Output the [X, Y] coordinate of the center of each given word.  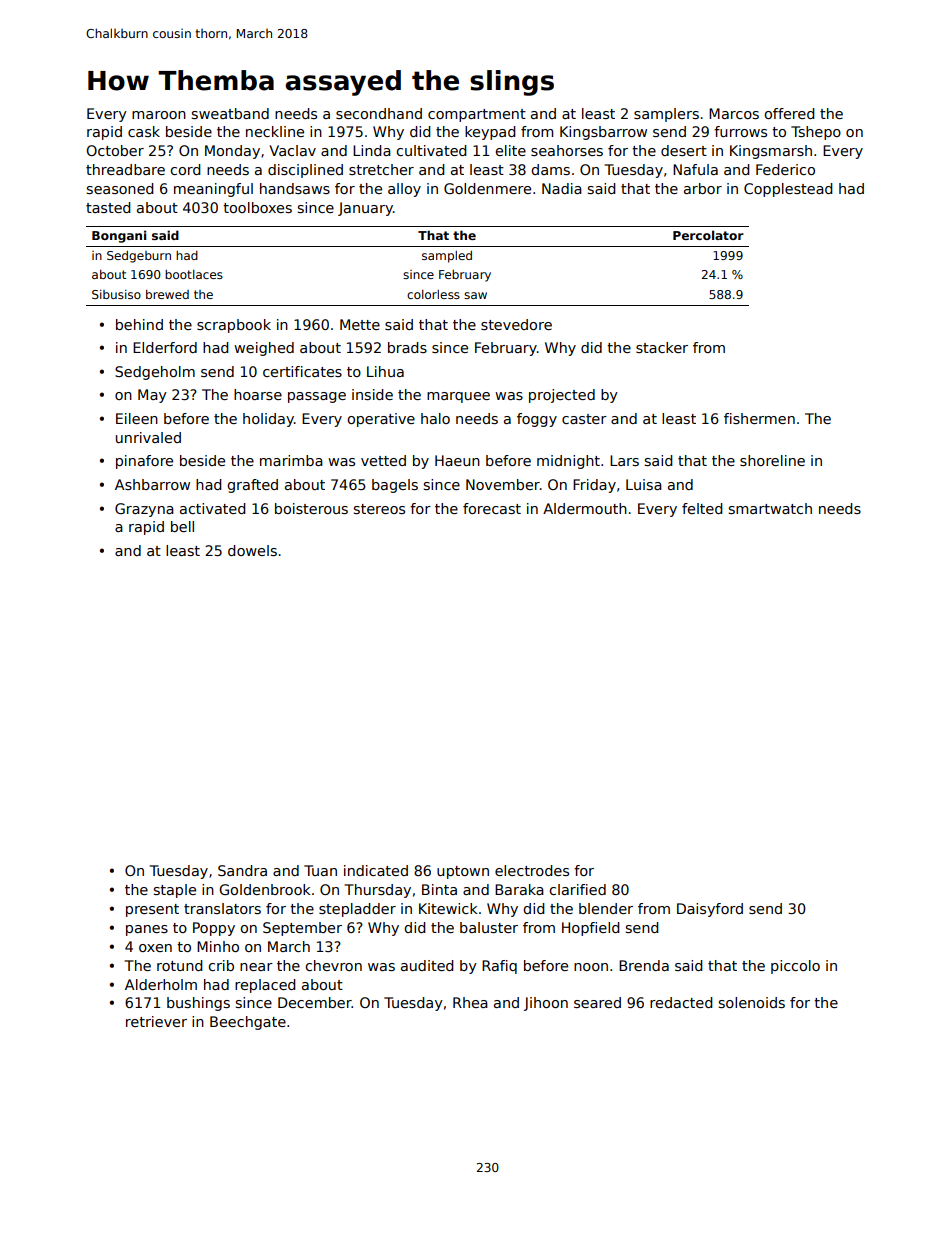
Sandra [242, 870]
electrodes [532, 870]
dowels [252, 550]
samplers [666, 115]
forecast [492, 508]
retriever [156, 1021]
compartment [477, 115]
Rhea [470, 1002]
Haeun [457, 460]
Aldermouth [585, 508]
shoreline [772, 460]
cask [144, 131]
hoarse [258, 394]
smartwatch [770, 508]
